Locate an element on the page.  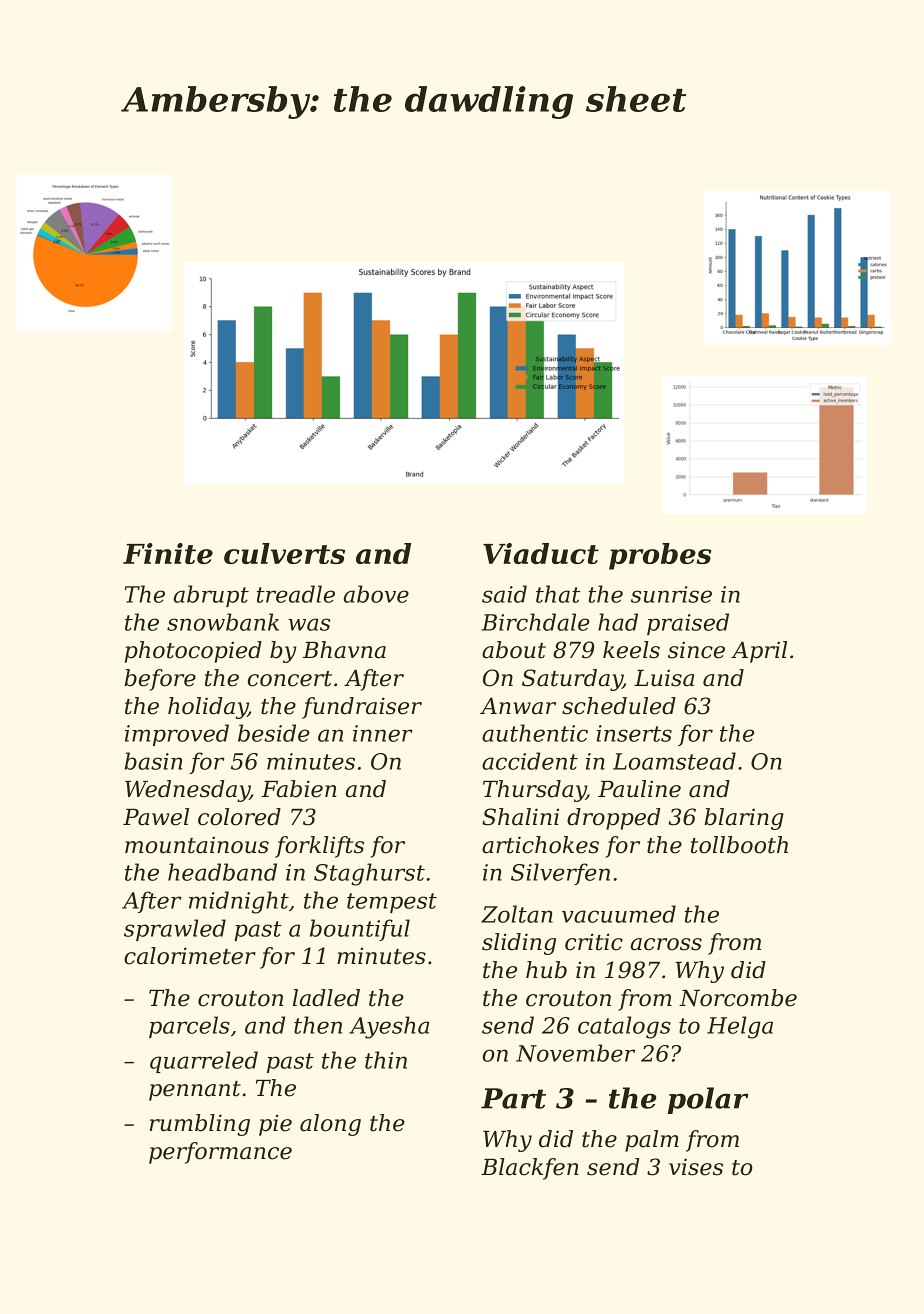
colored is located at coordinates (239, 817).
